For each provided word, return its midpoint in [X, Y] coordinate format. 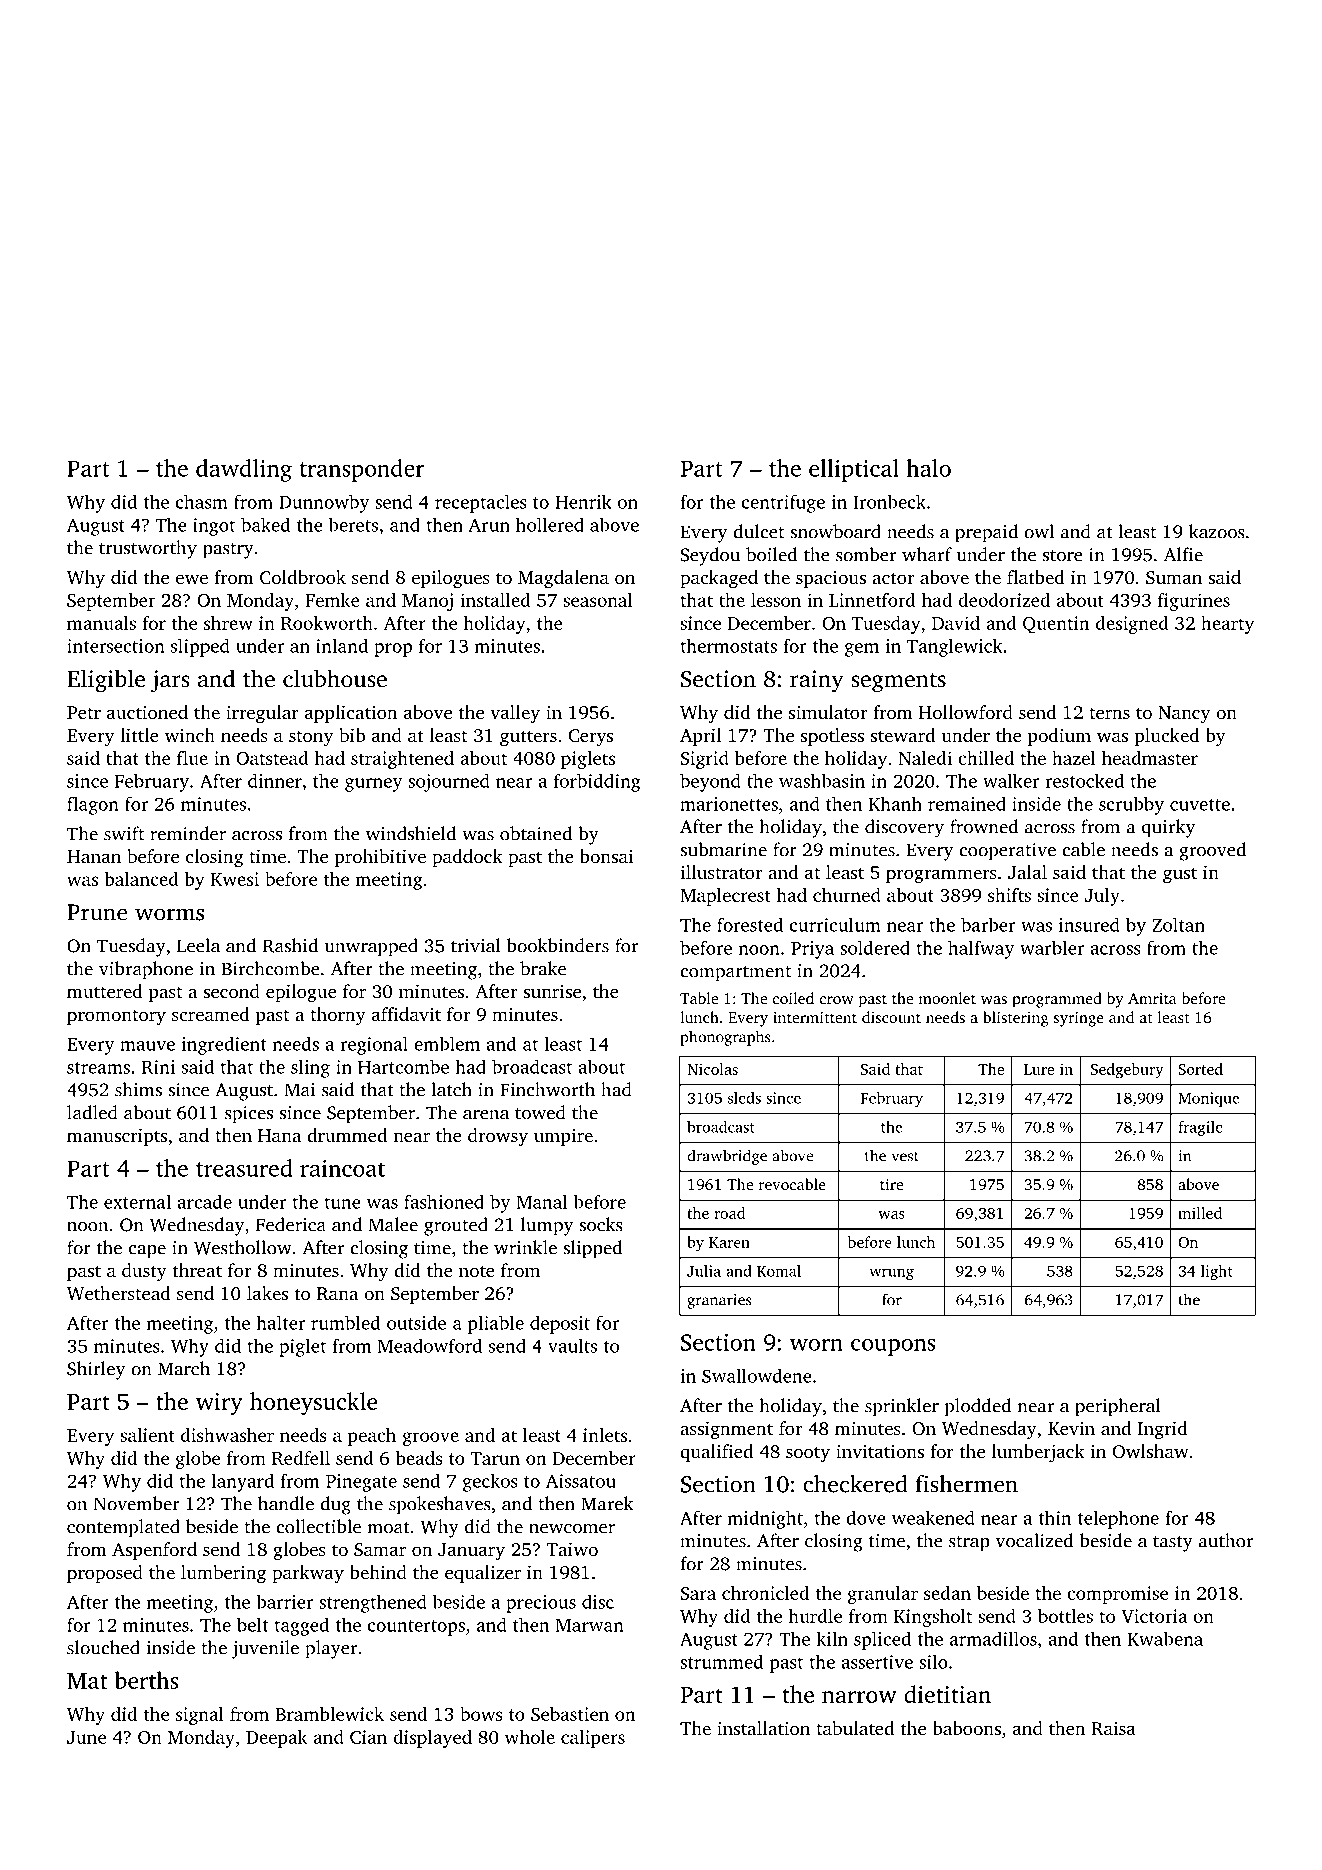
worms [169, 914]
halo [928, 468]
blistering [1015, 1019]
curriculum [835, 925]
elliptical [854, 470]
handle [286, 1503]
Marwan [590, 1625]
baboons [967, 1728]
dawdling [244, 470]
